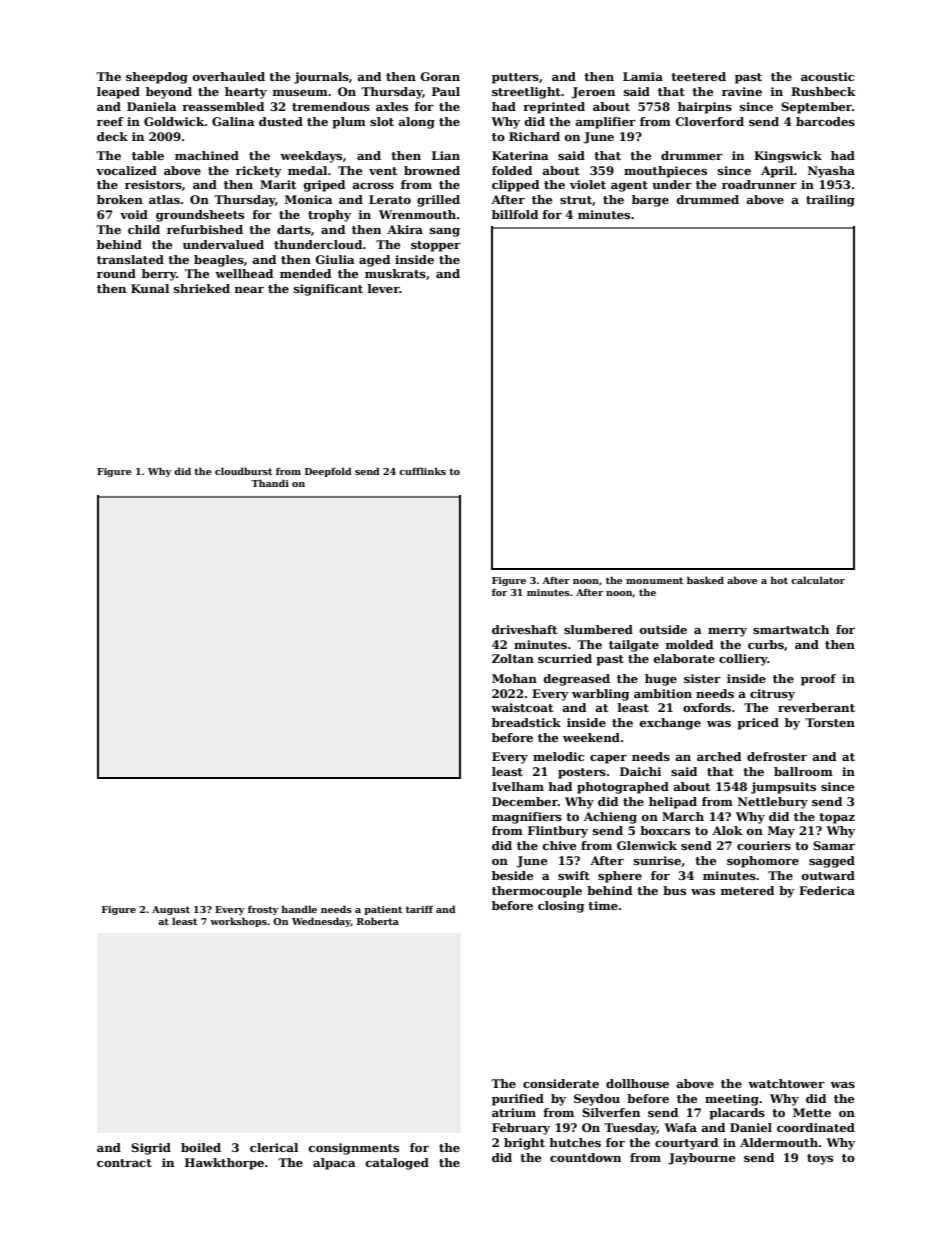  I want to click on cufflinks, so click(422, 471).
